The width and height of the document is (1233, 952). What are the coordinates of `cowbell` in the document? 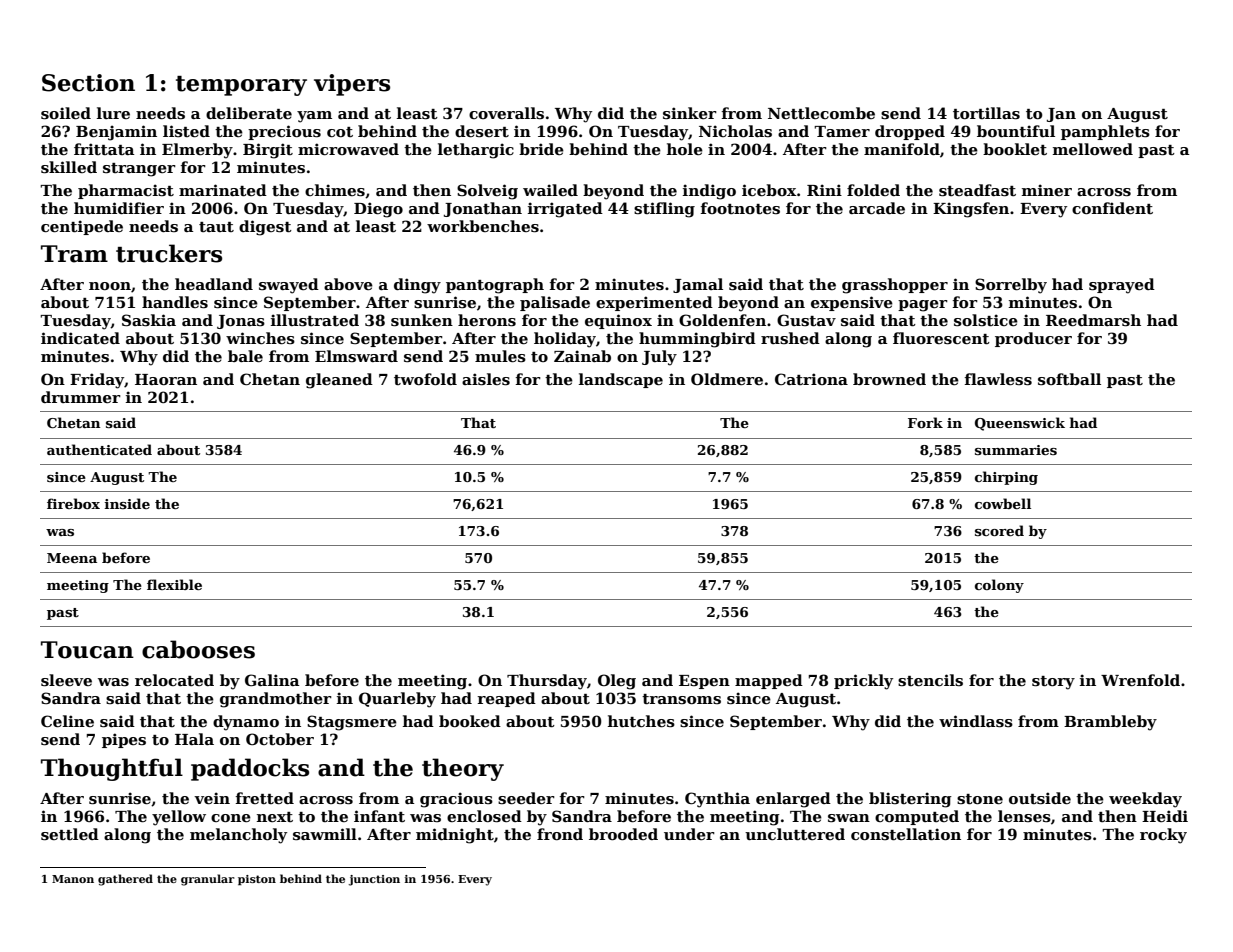 It's located at (1003, 503).
